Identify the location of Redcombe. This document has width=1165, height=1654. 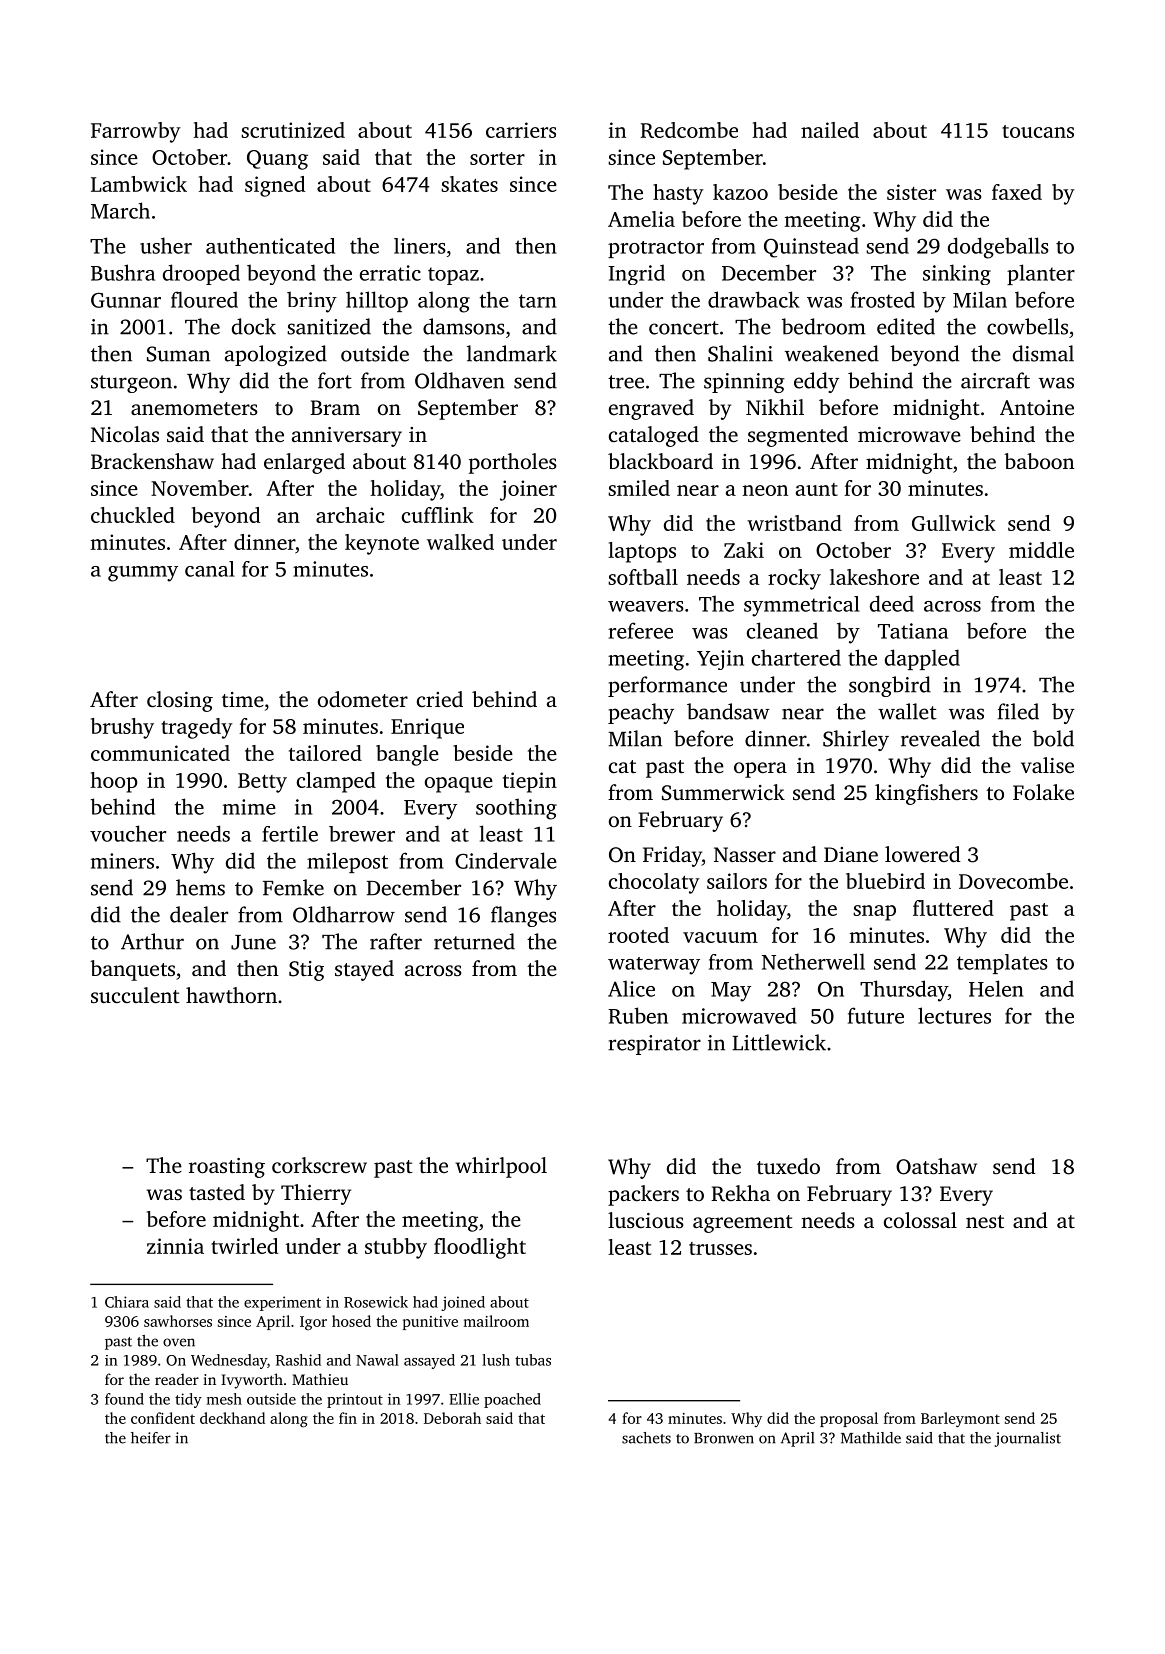
(689, 130).
